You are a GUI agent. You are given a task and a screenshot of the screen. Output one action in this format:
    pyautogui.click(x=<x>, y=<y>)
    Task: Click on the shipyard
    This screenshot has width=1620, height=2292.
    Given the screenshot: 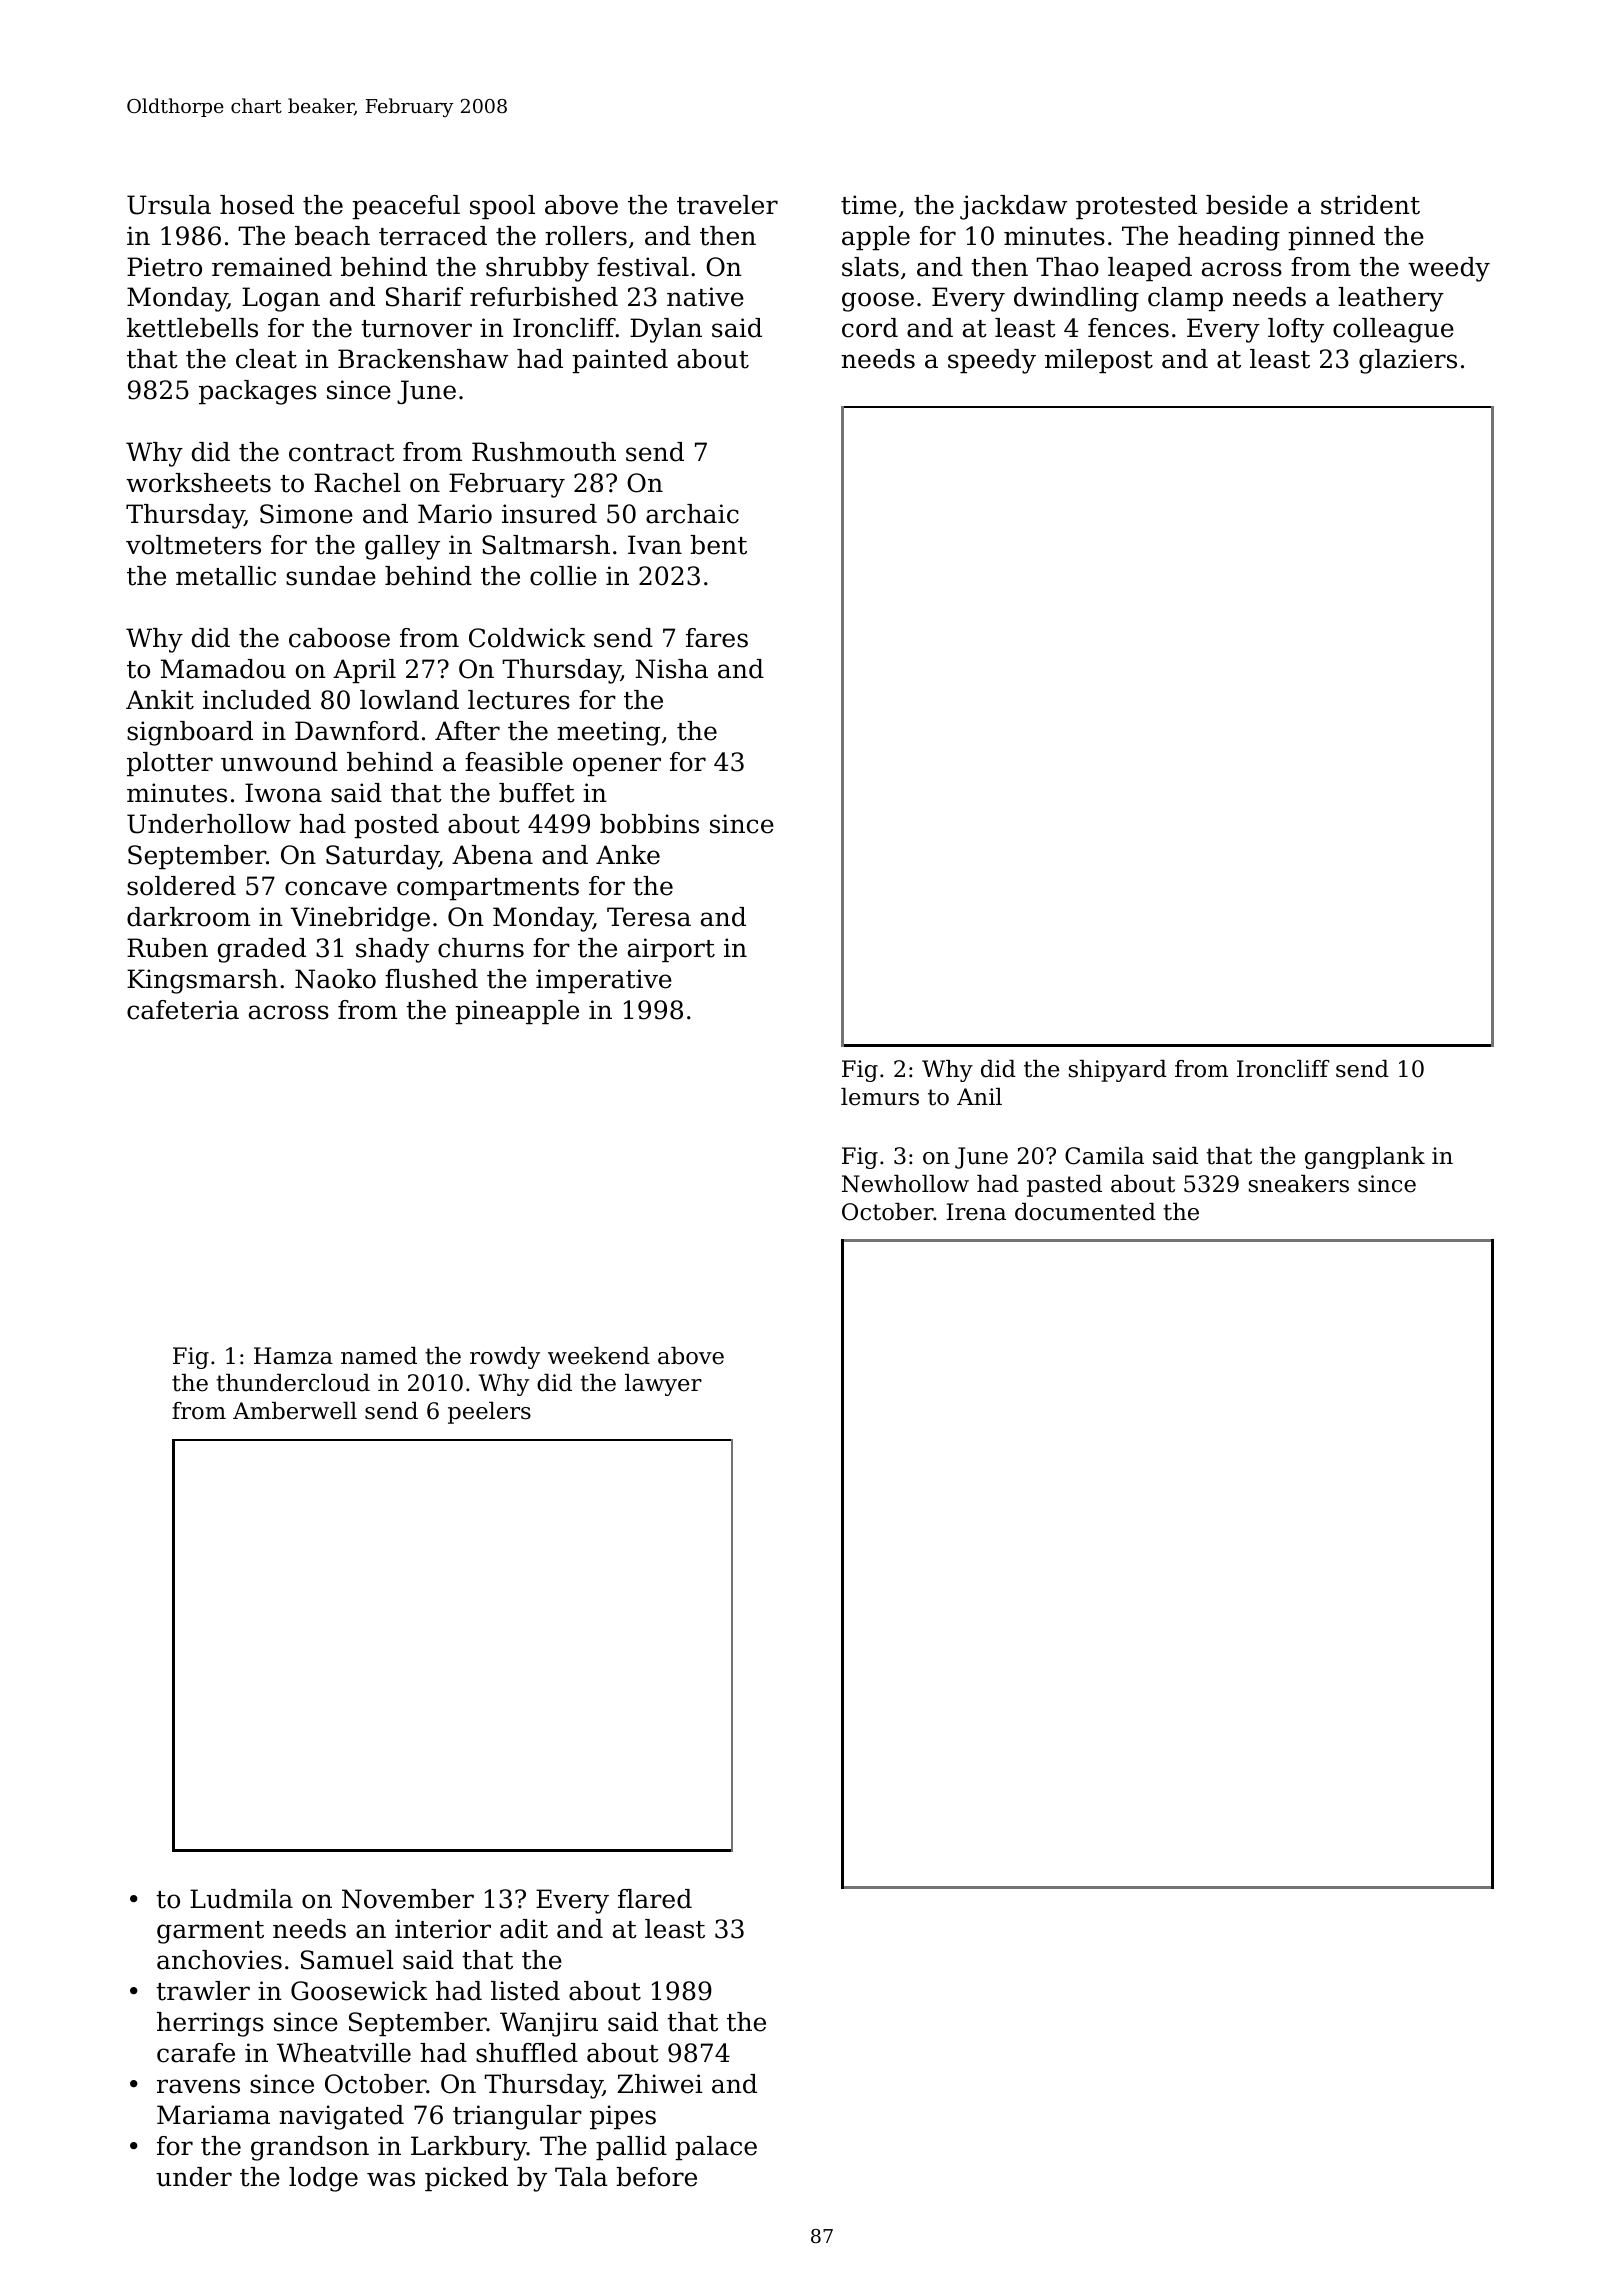 What is the action you would take?
    pyautogui.click(x=1118, y=1071)
